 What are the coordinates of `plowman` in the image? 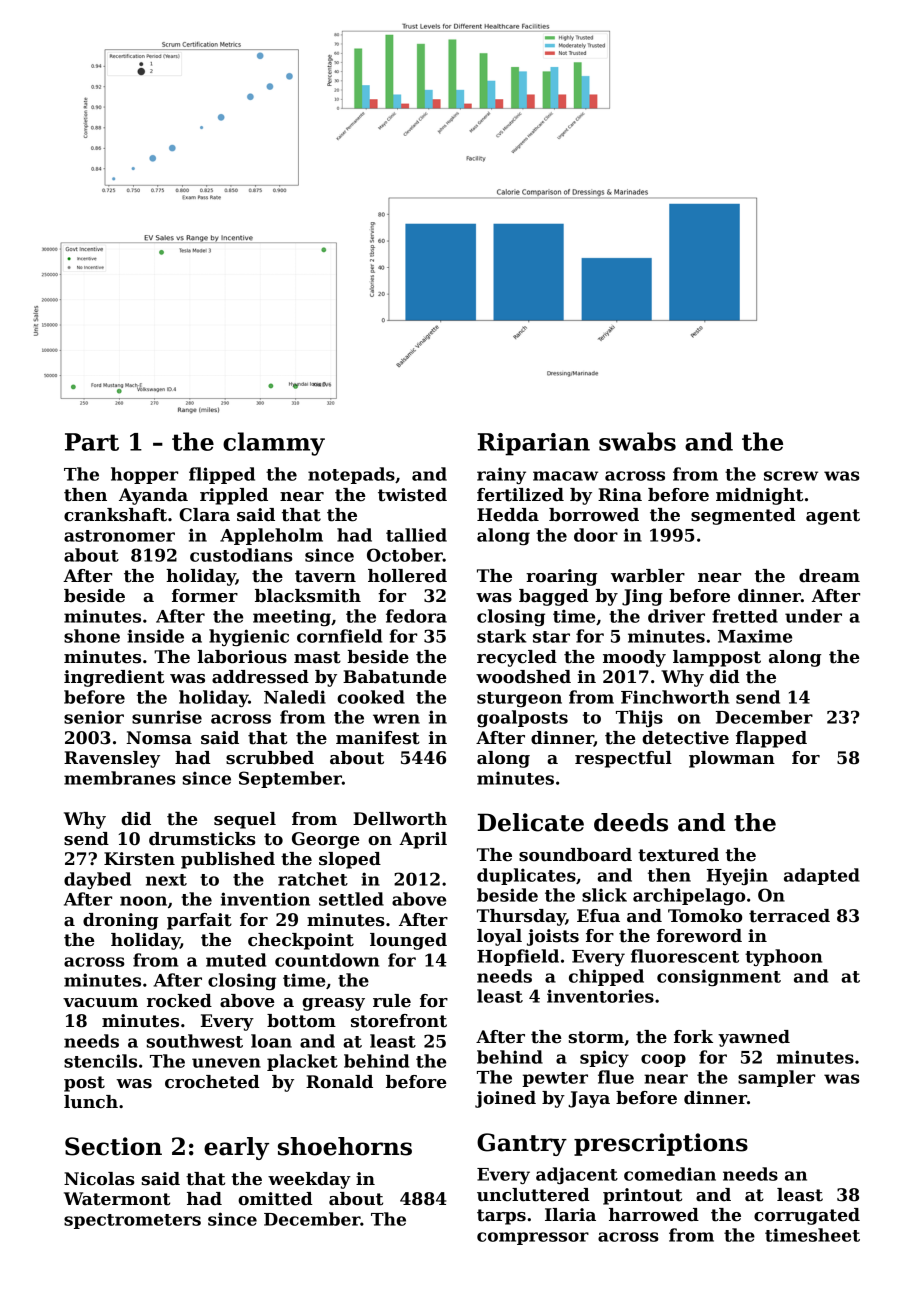 It's located at (732, 759).
